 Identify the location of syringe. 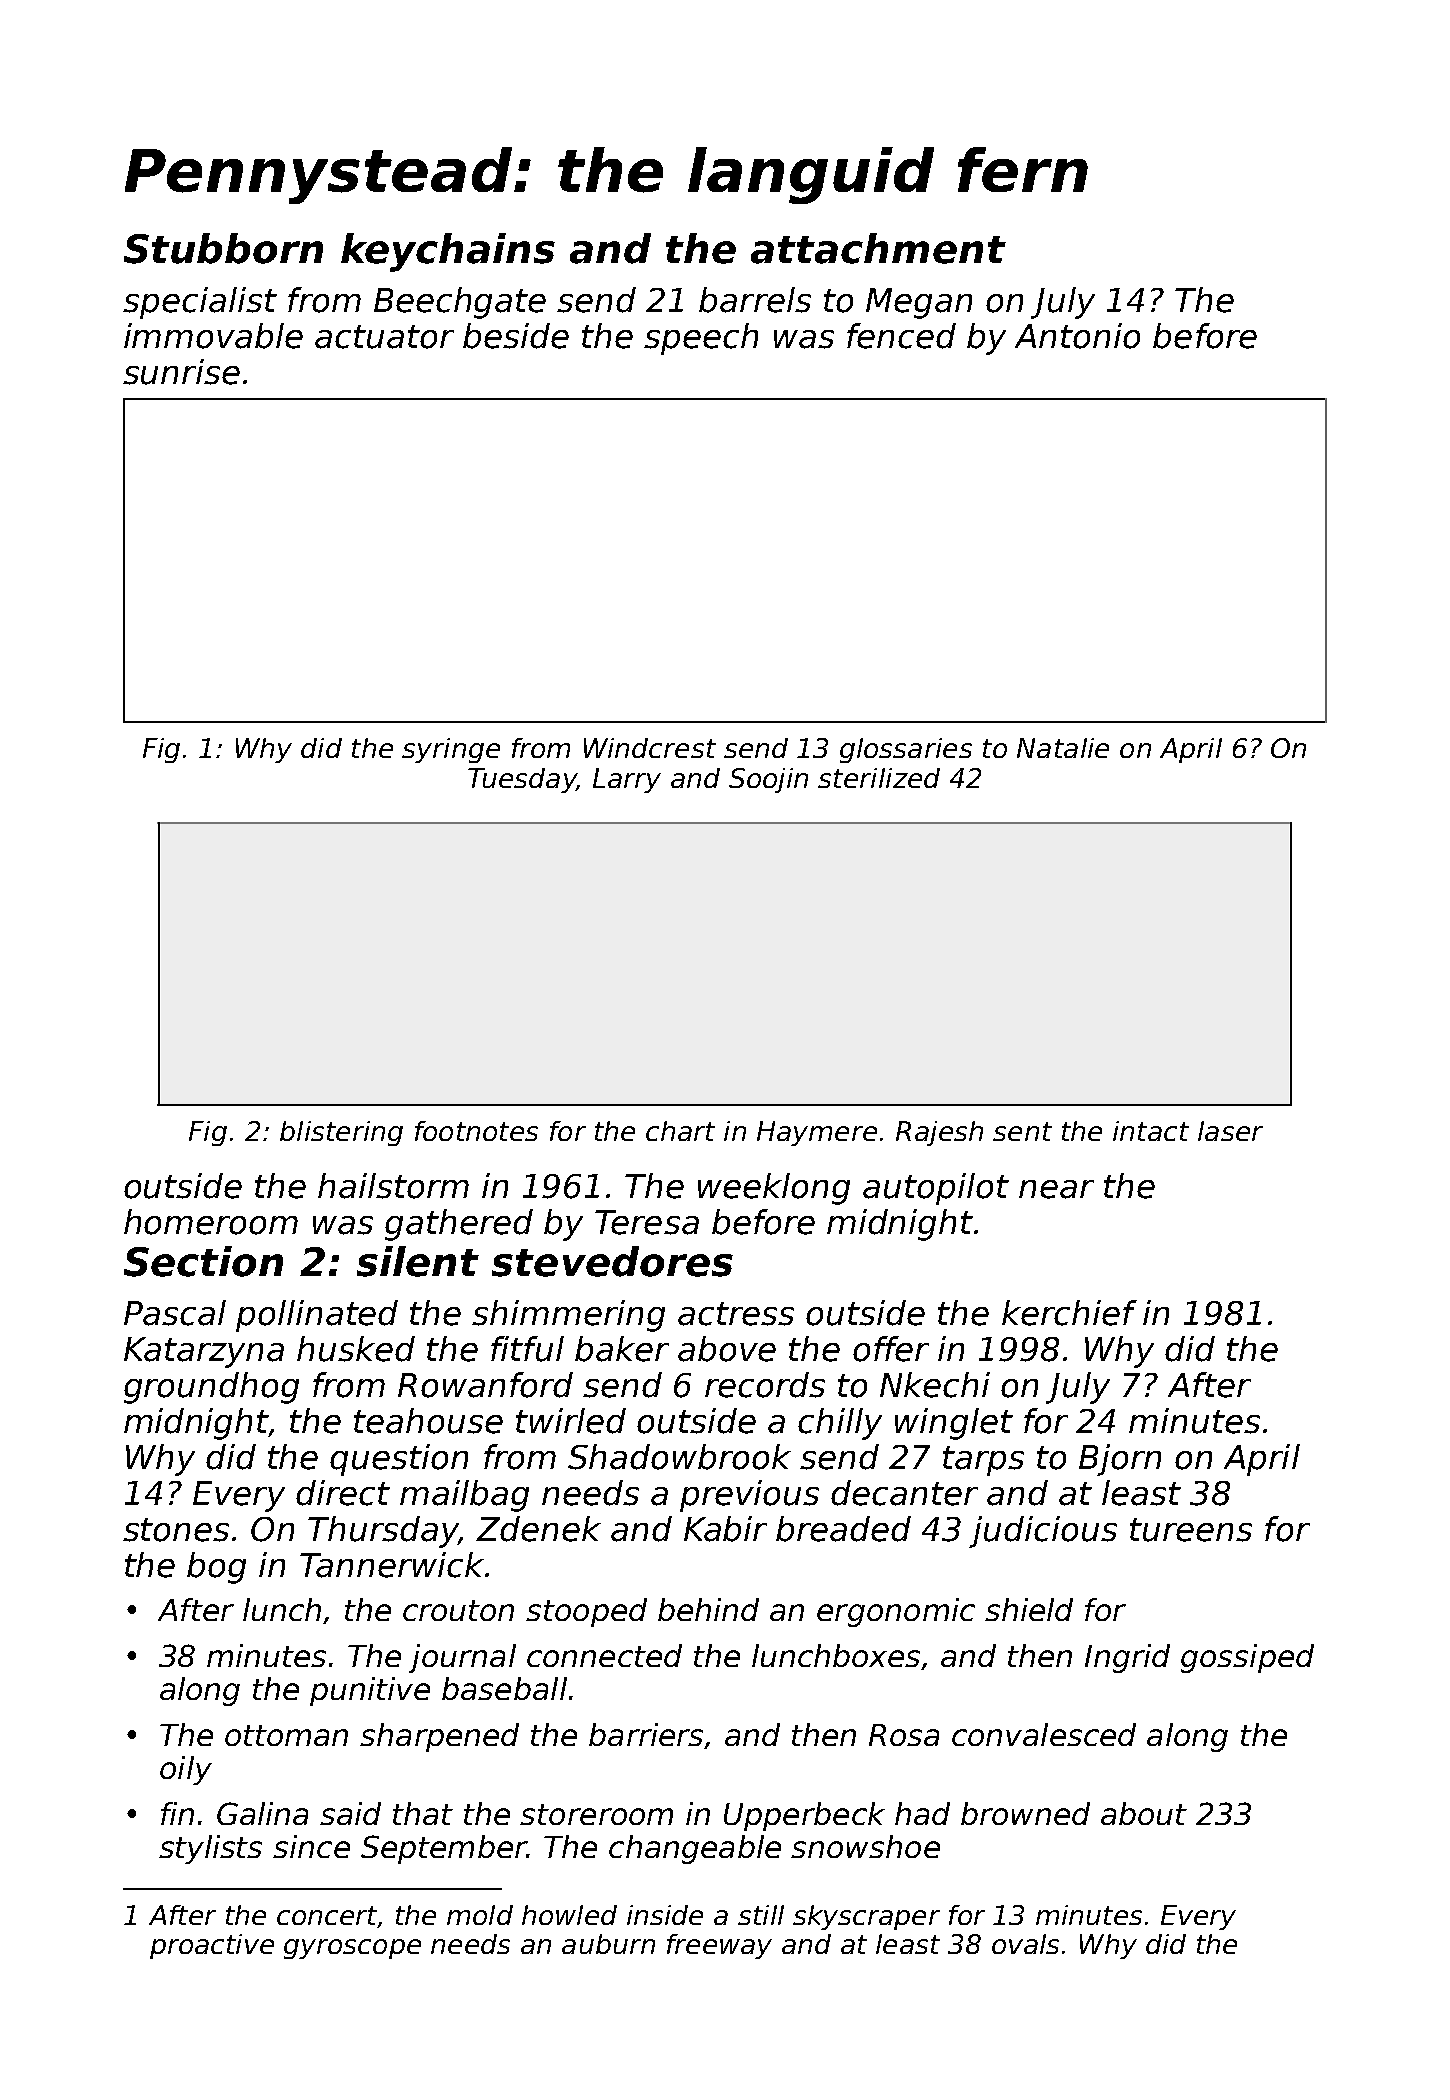
(451, 750).
